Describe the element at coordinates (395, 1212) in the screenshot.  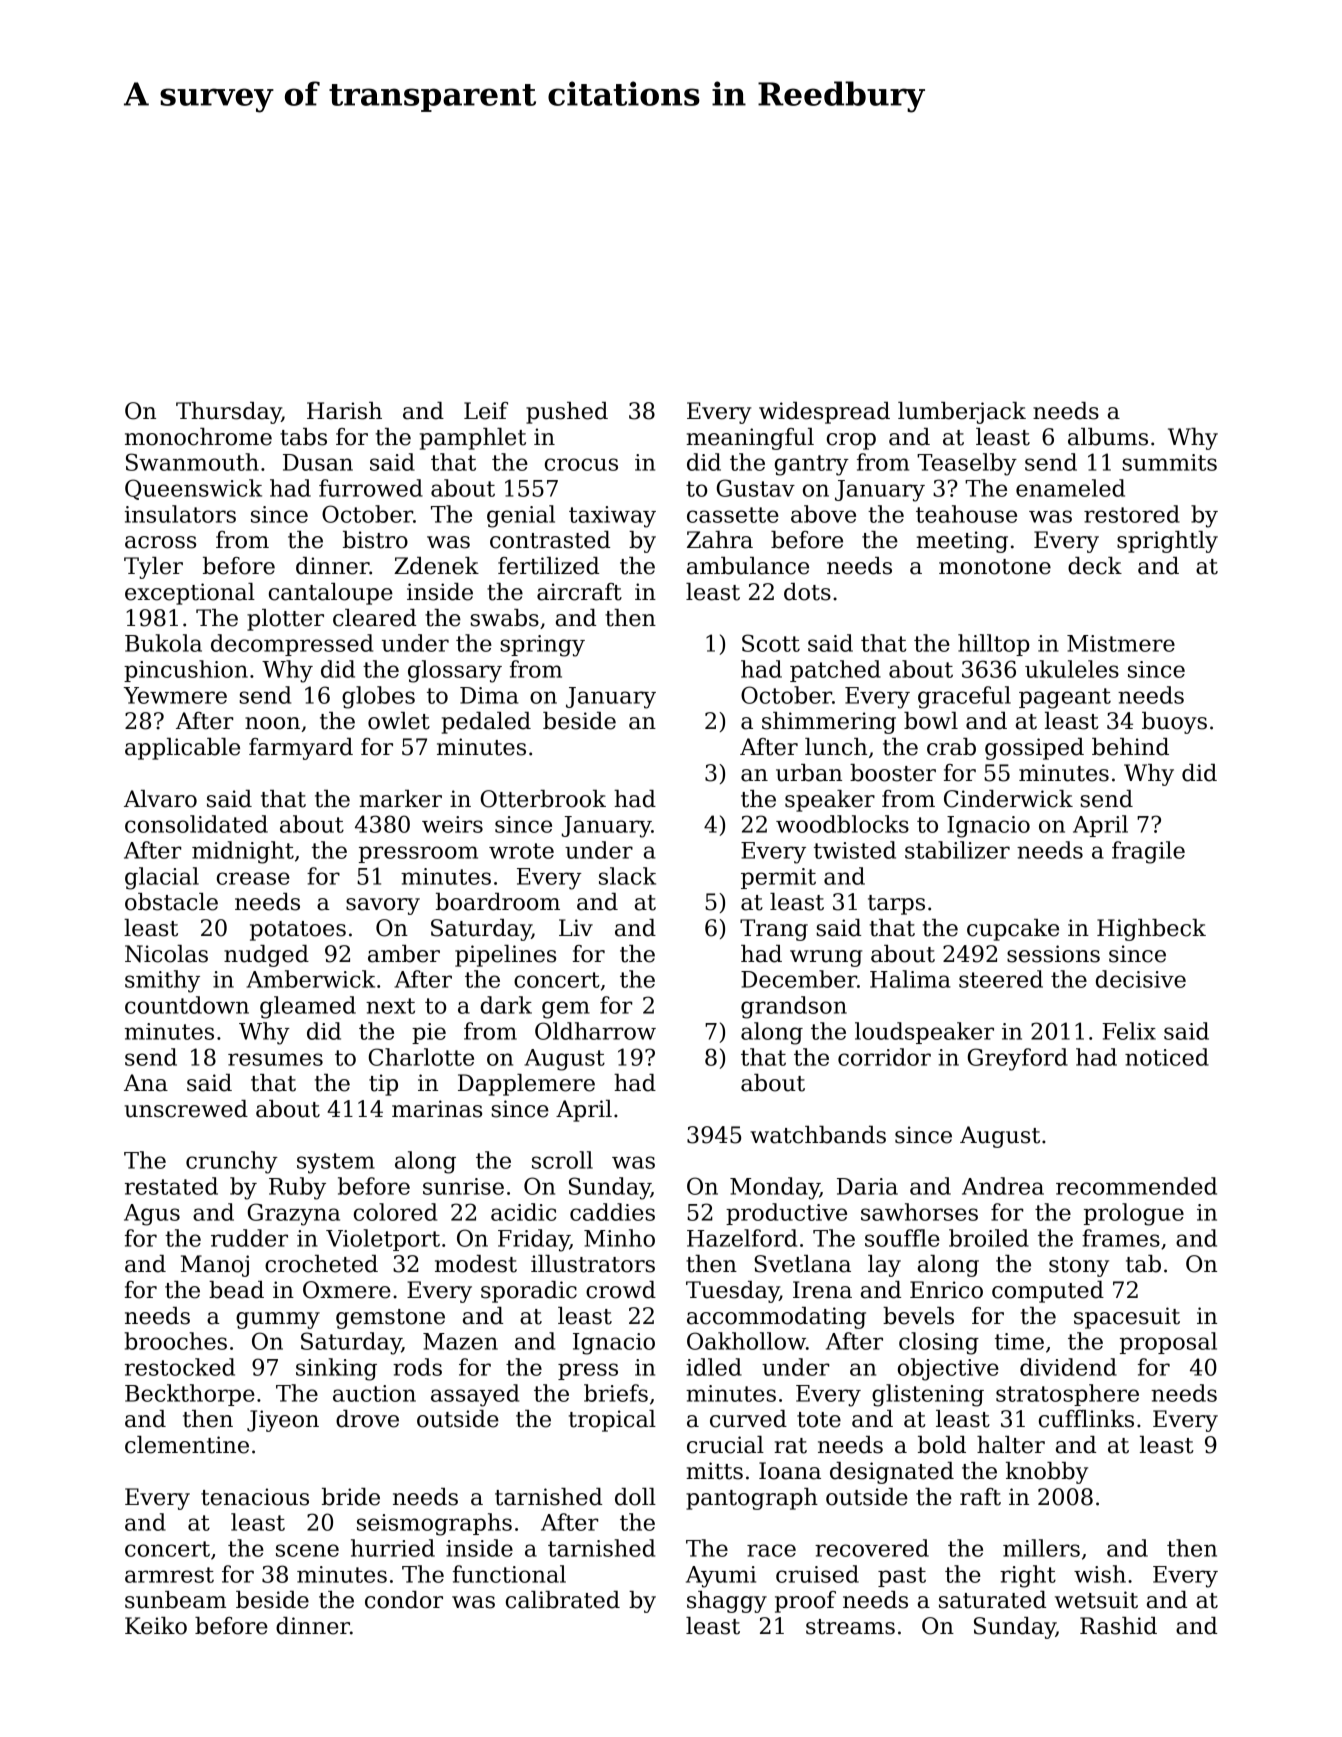
I see `colored` at that location.
